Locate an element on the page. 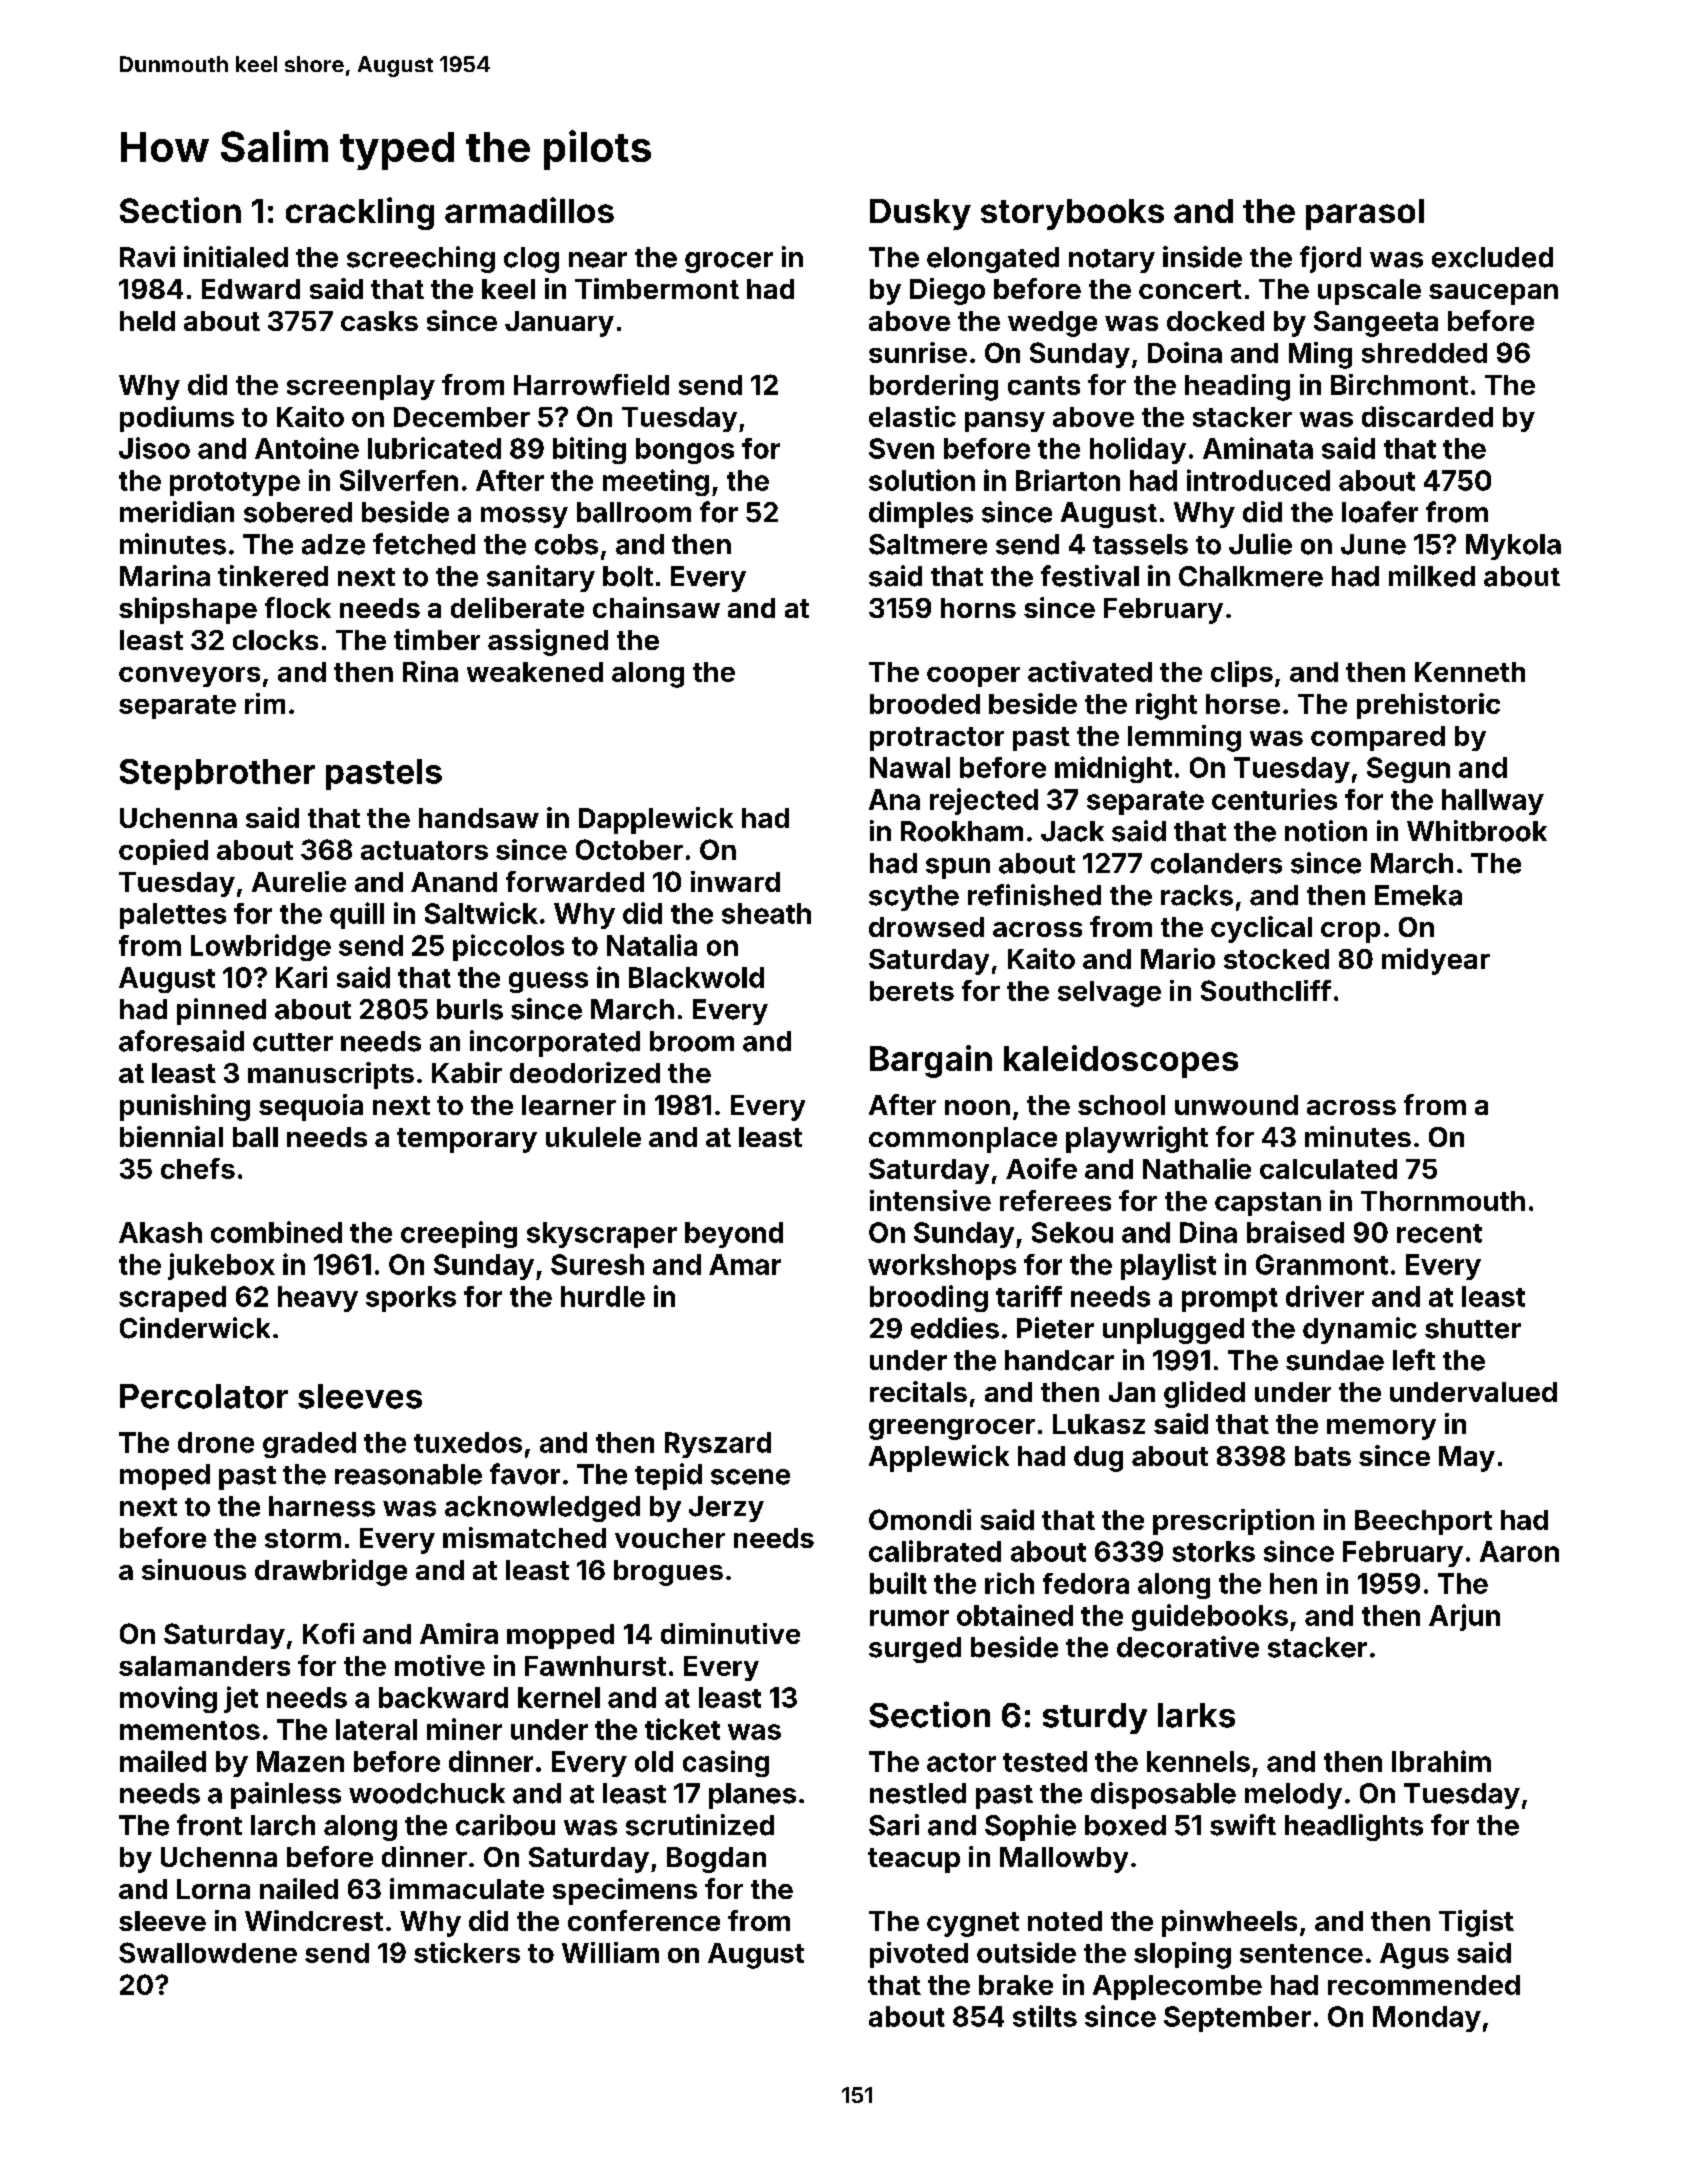 Image resolution: width=1683 pixels, height=2178 pixels. scene is located at coordinates (750, 1477).
